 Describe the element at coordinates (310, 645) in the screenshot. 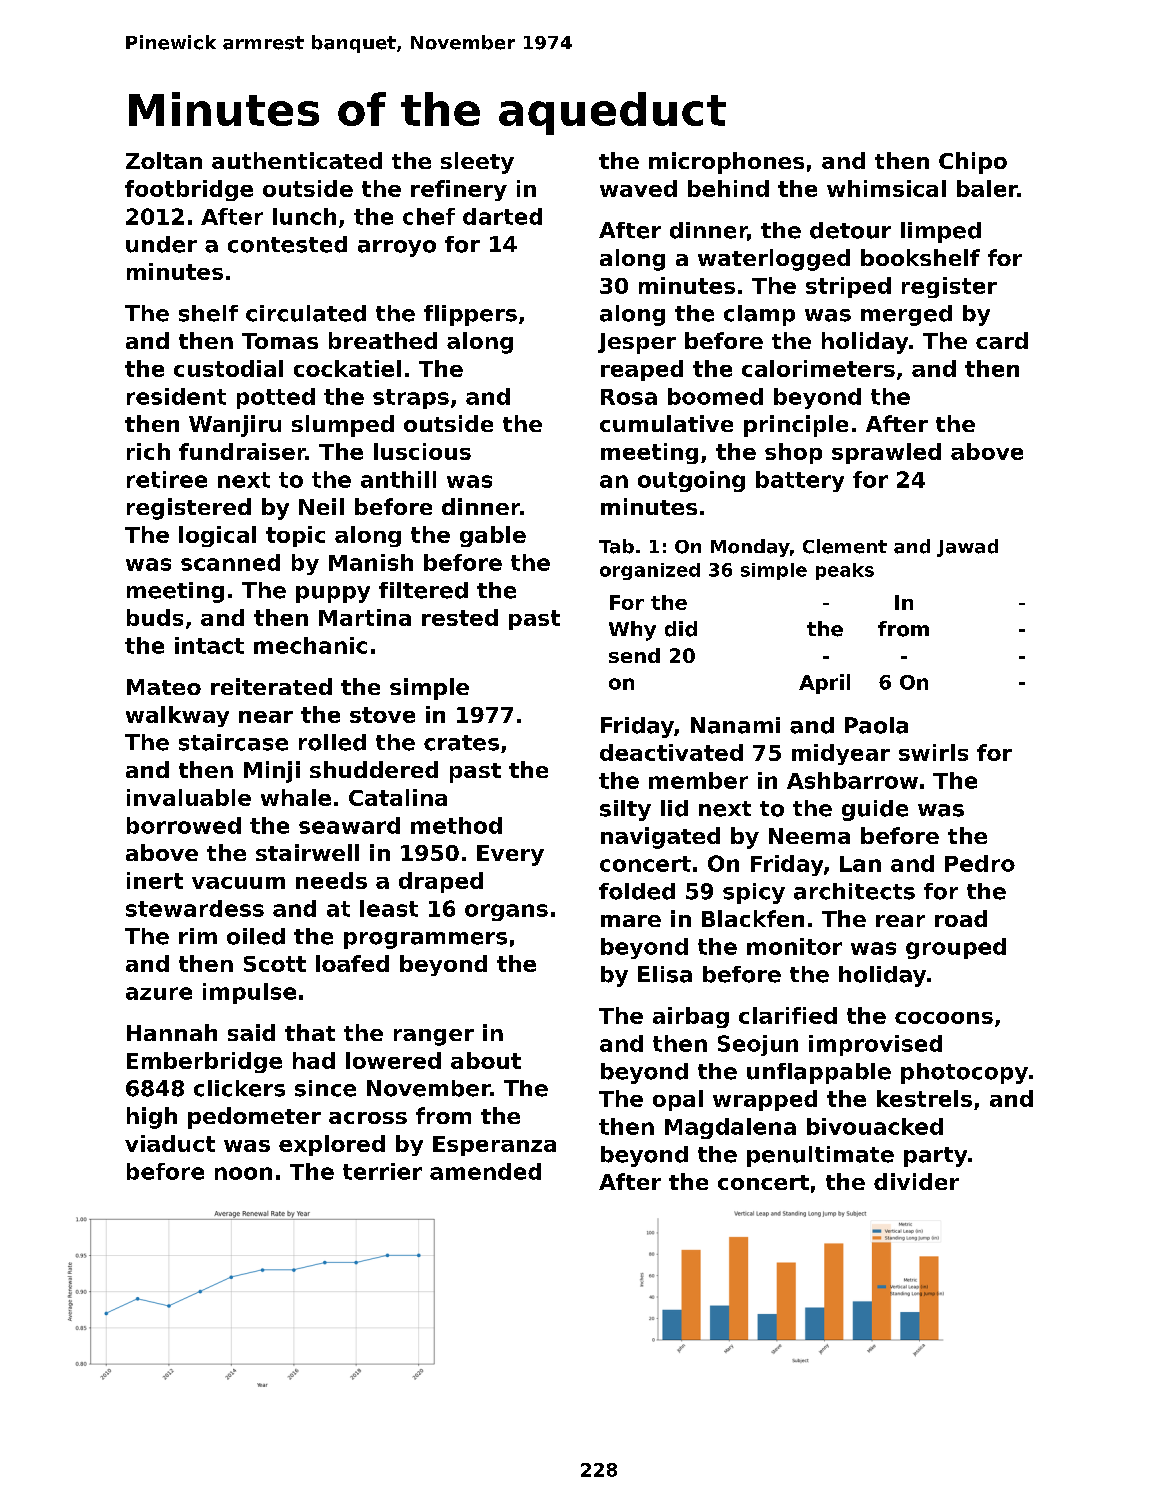

I see `mechanic` at that location.
